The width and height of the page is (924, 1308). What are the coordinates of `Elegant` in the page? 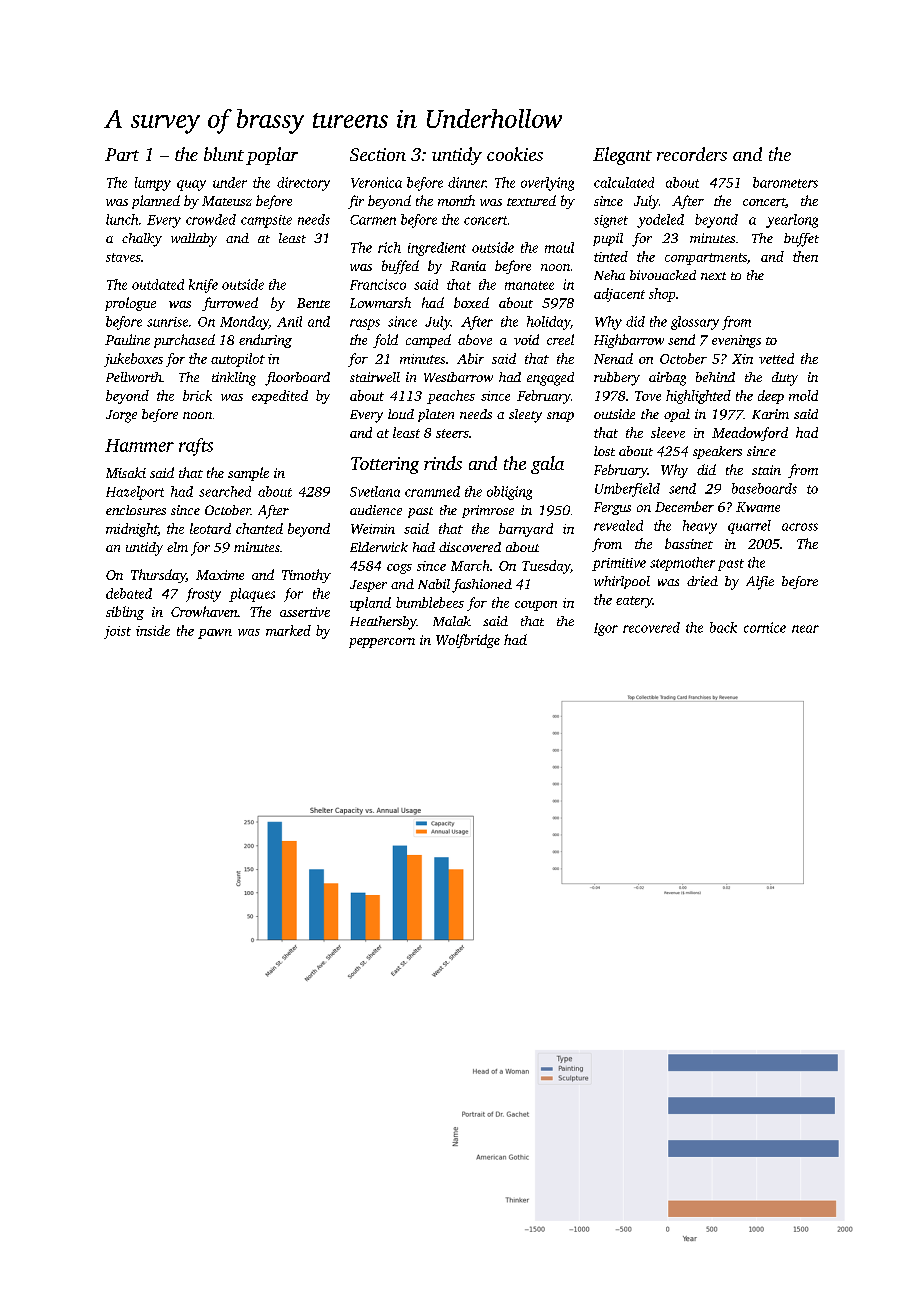 It's located at (622, 156).
